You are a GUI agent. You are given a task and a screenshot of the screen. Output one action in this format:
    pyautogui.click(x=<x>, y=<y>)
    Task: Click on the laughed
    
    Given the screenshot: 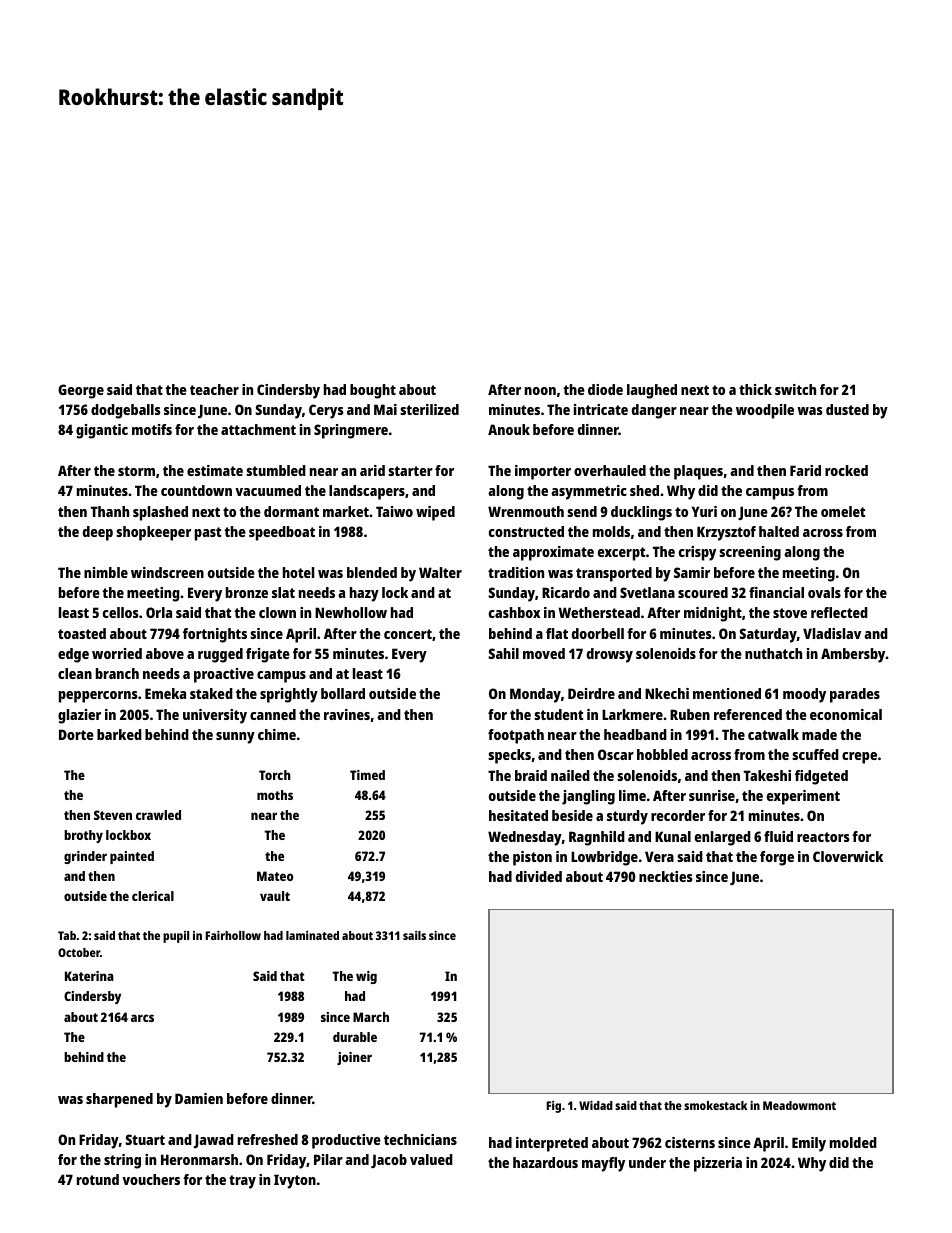 What is the action you would take?
    pyautogui.click(x=652, y=391)
